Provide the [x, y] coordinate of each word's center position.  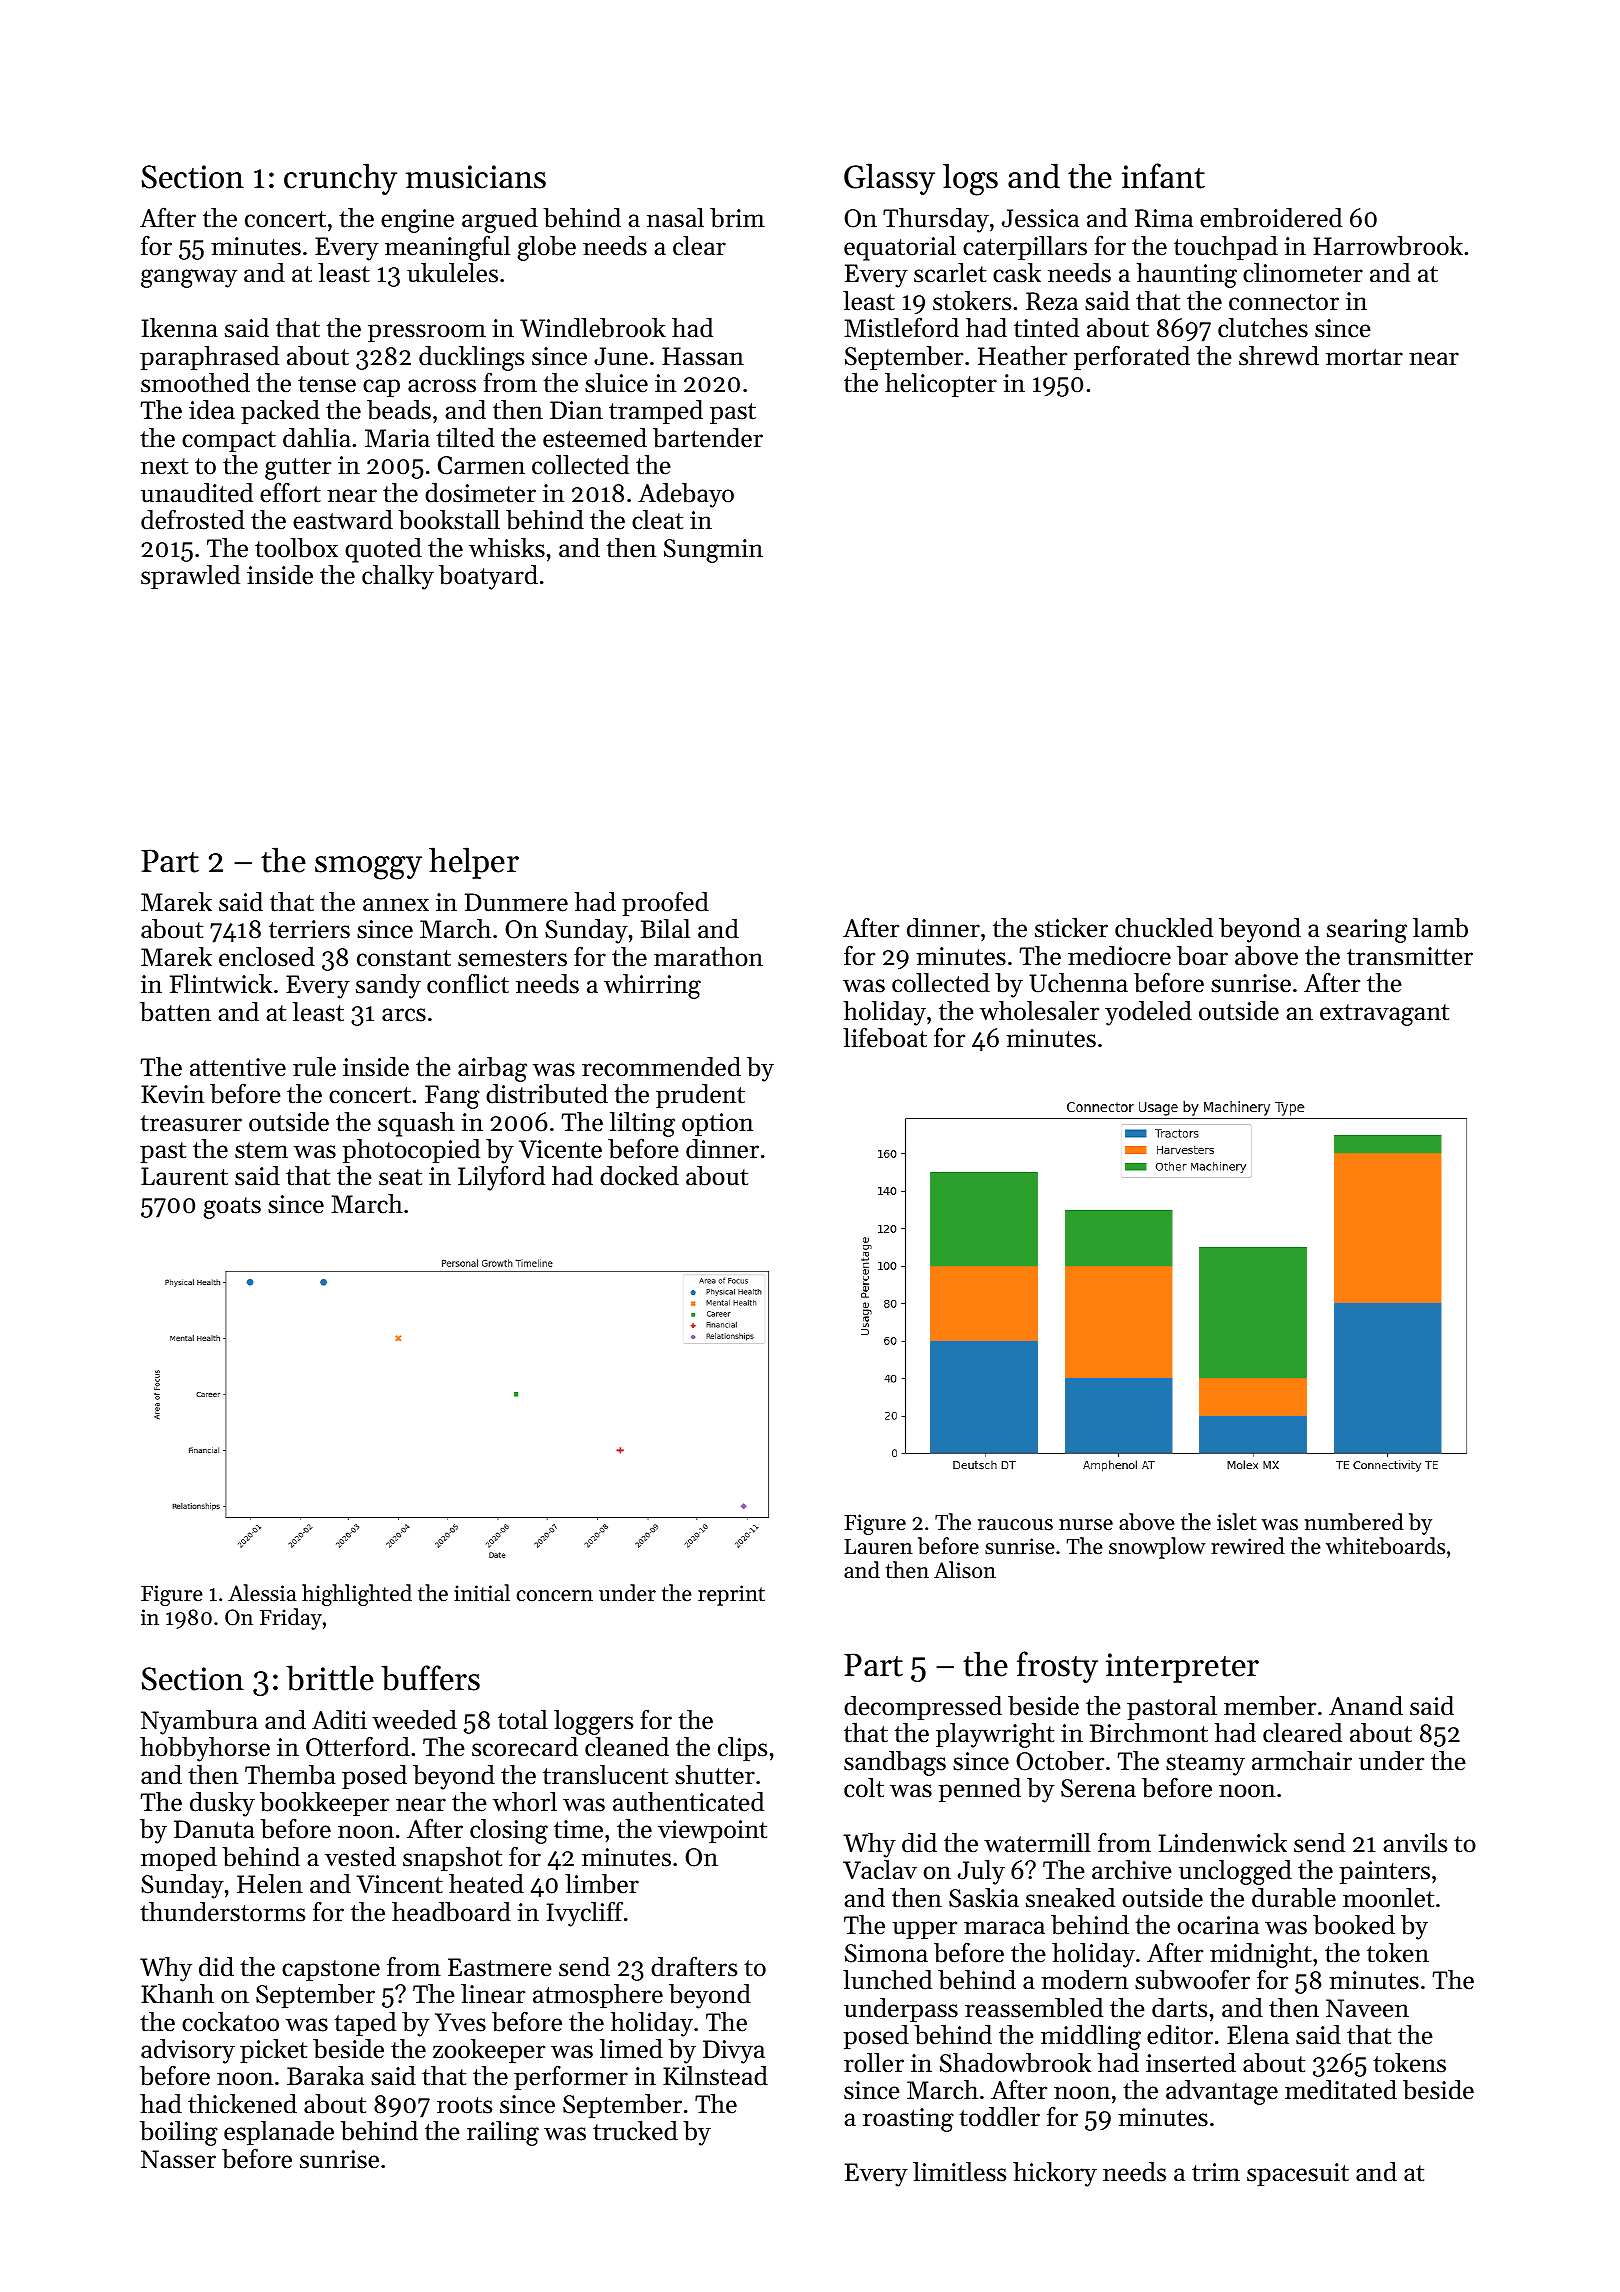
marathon [708, 957]
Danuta [214, 1829]
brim [737, 218]
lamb [1440, 928]
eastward [343, 520]
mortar [1364, 357]
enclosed [267, 957]
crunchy [340, 179]
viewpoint [712, 1831]
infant [1163, 176]
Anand [1366, 1706]
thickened [242, 2104]
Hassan [703, 356]
